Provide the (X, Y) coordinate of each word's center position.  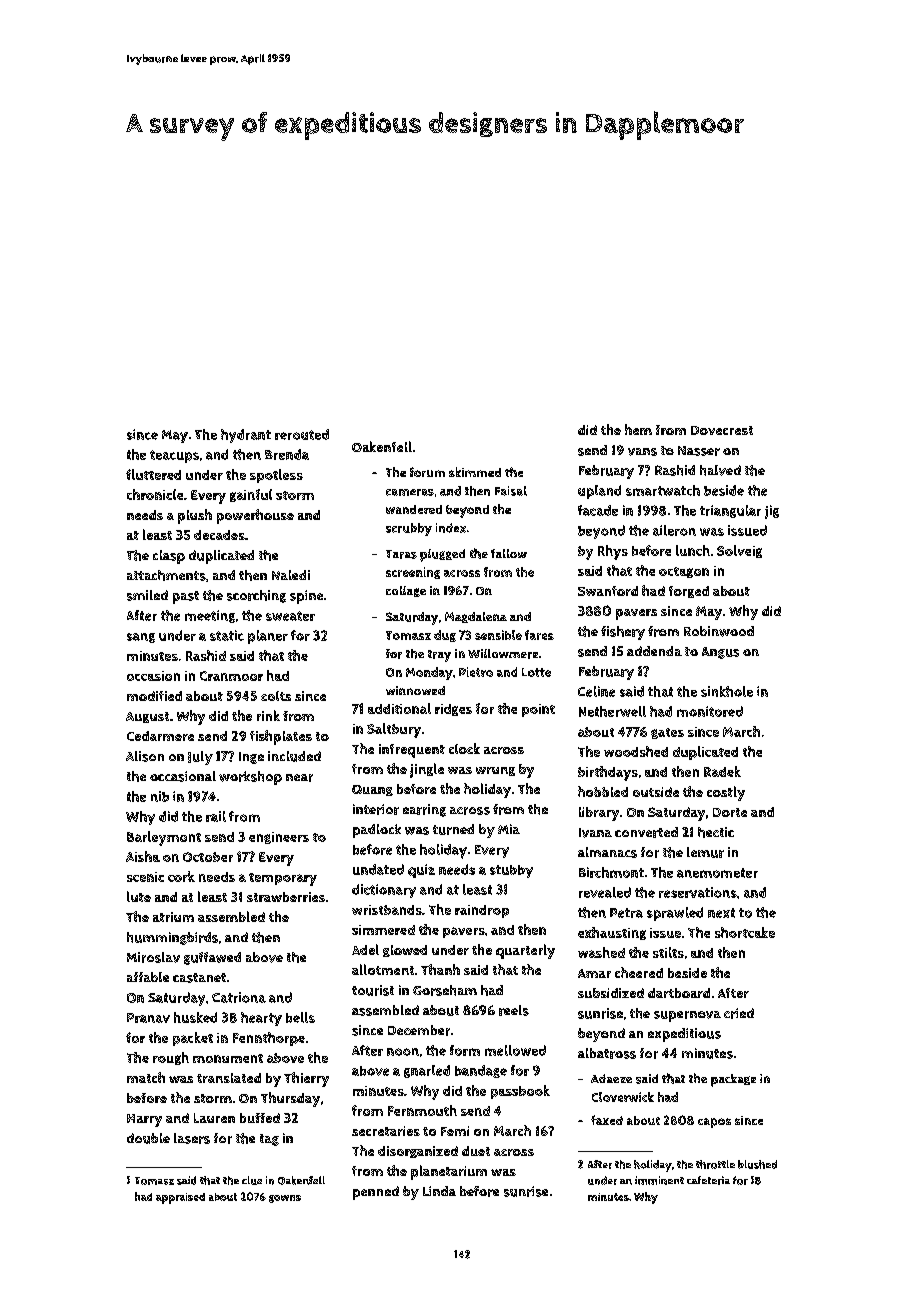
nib (160, 796)
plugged (442, 555)
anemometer (717, 873)
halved (720, 470)
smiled (147, 595)
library (599, 814)
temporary (283, 879)
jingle (427, 770)
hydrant (246, 436)
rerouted (302, 434)
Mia (509, 829)
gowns (285, 1199)
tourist (373, 990)
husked (195, 1017)
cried (739, 1013)
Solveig (739, 551)
